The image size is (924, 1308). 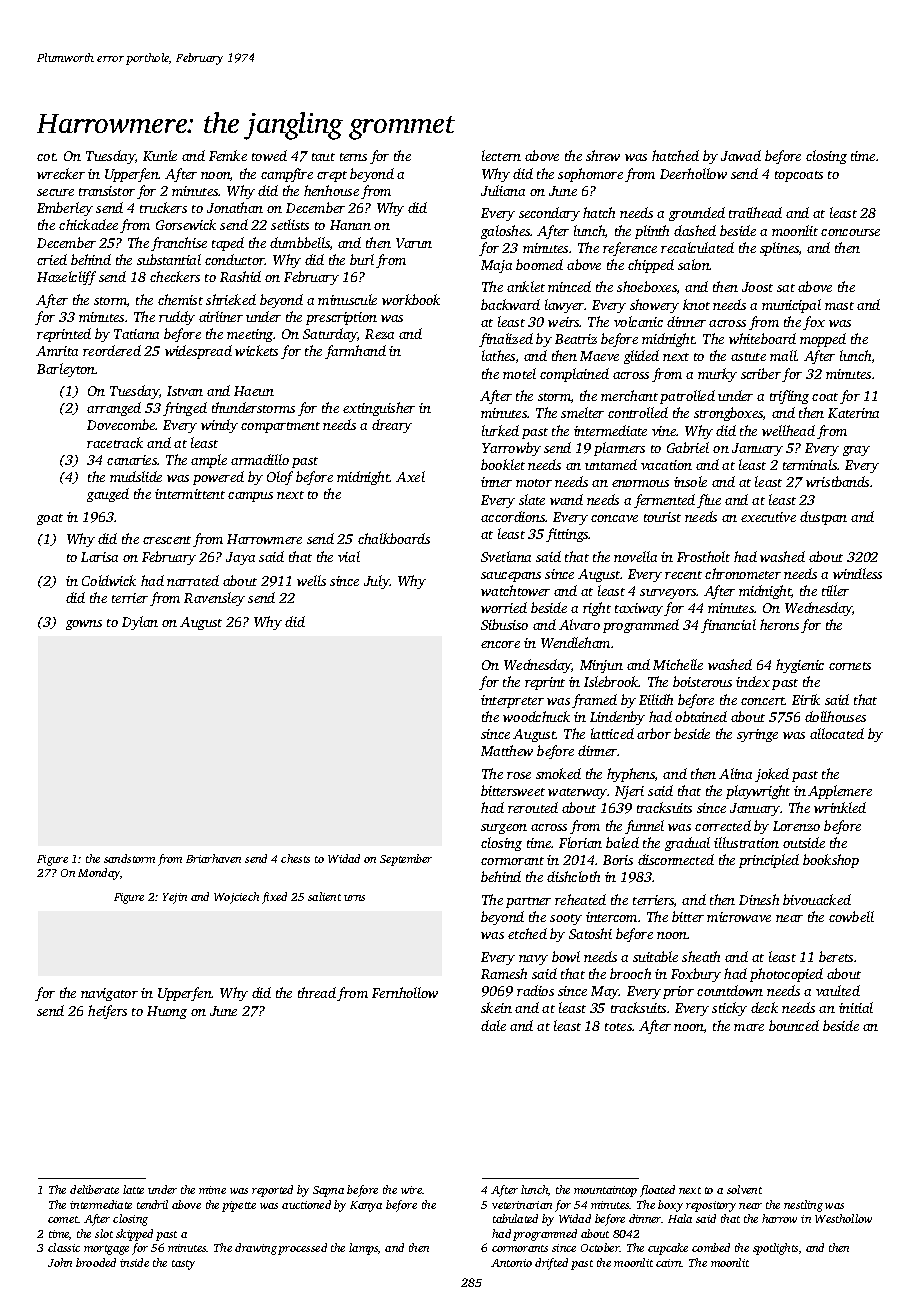 What do you see at coordinates (696, 304) in the screenshot?
I see `knot` at bounding box center [696, 304].
